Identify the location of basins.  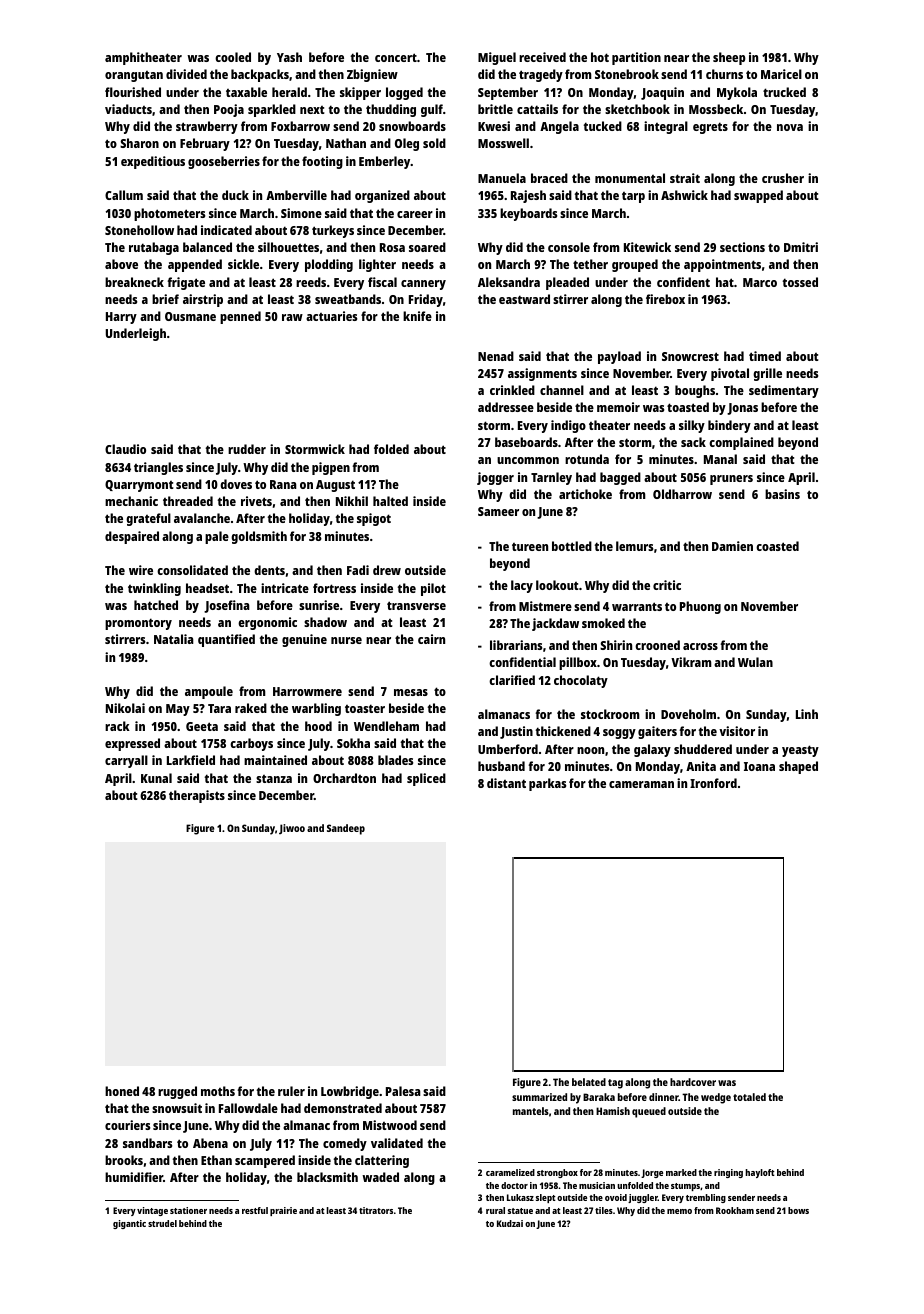
(782, 494).
